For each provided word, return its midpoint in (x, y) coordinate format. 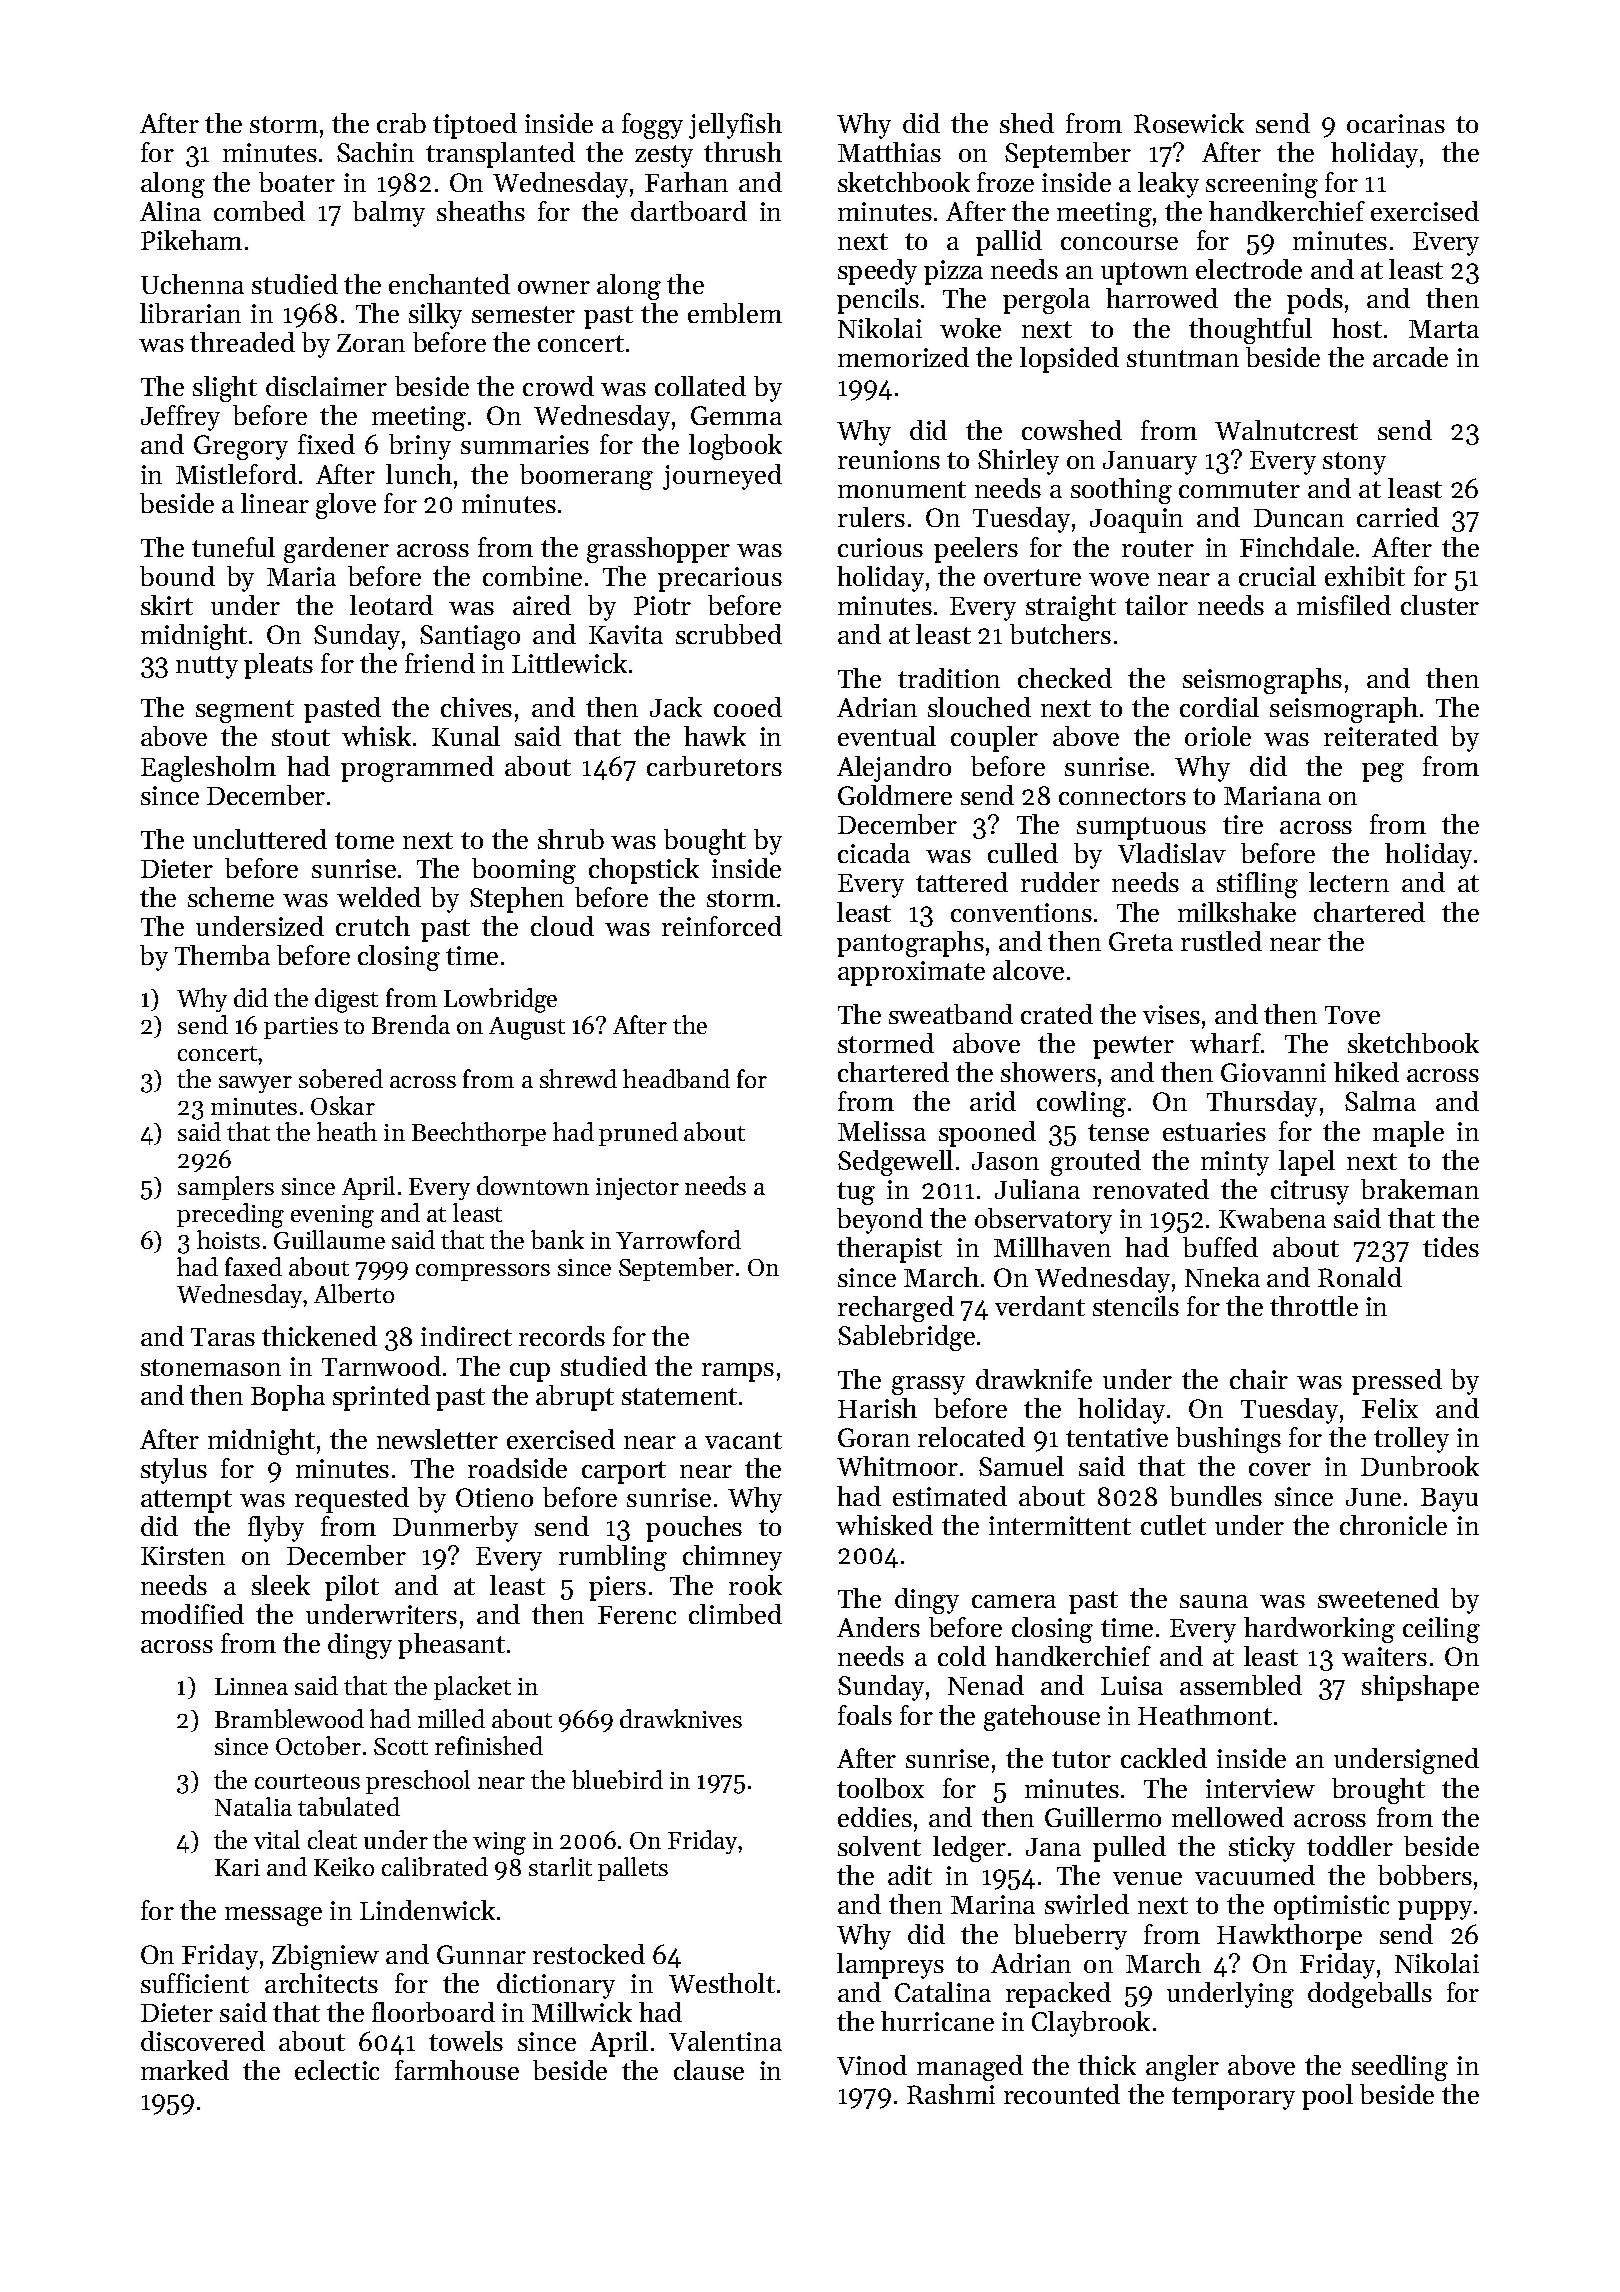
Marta (1444, 329)
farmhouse (457, 2070)
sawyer (255, 1084)
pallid (1009, 243)
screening (1262, 185)
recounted (1062, 2094)
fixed (326, 444)
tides (1451, 1247)
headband (676, 1078)
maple (1408, 1134)
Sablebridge (906, 1338)
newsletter (437, 1439)
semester (523, 314)
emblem (735, 313)
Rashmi (951, 2094)
